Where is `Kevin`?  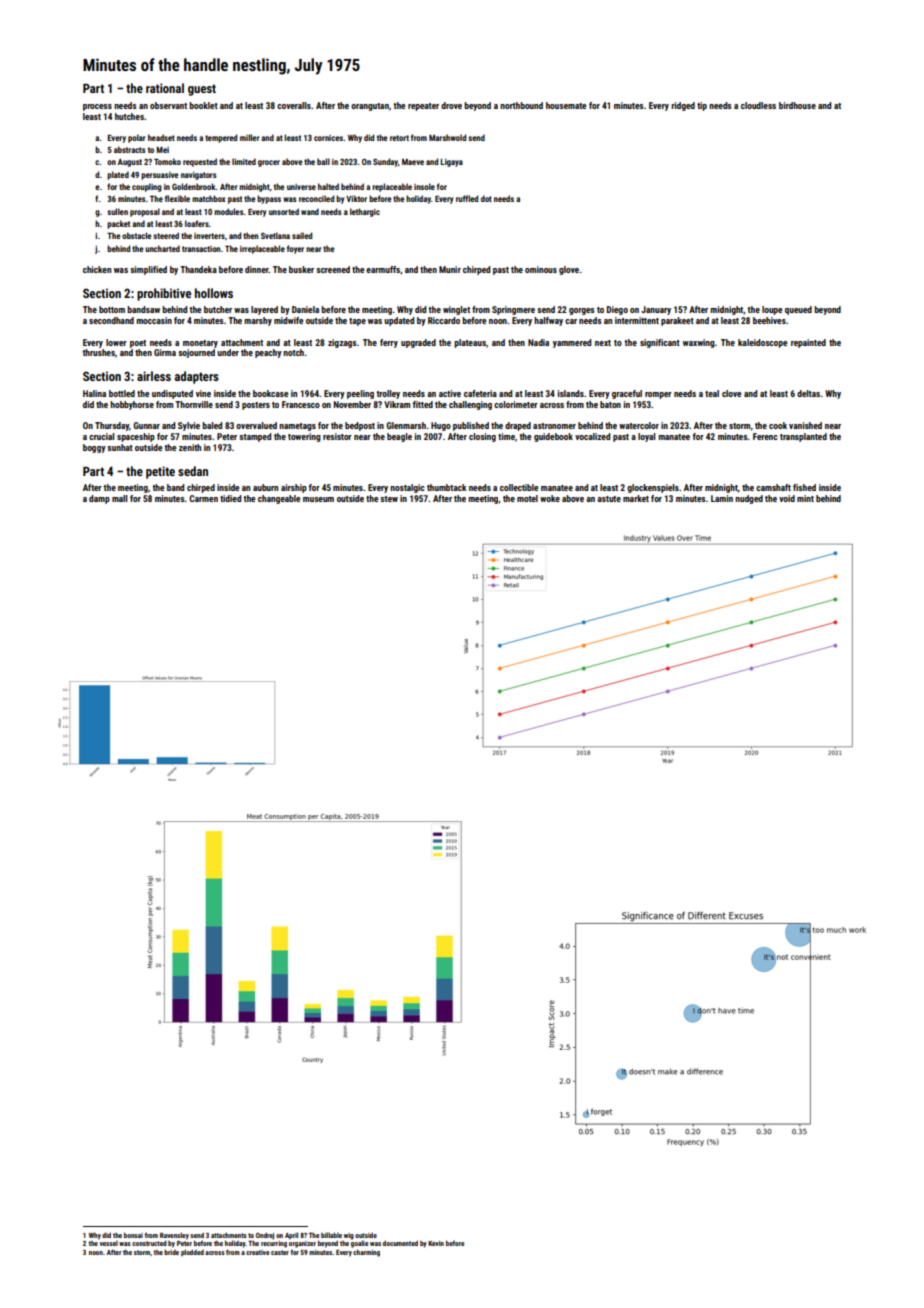
Kevin is located at coordinates (436, 1243).
